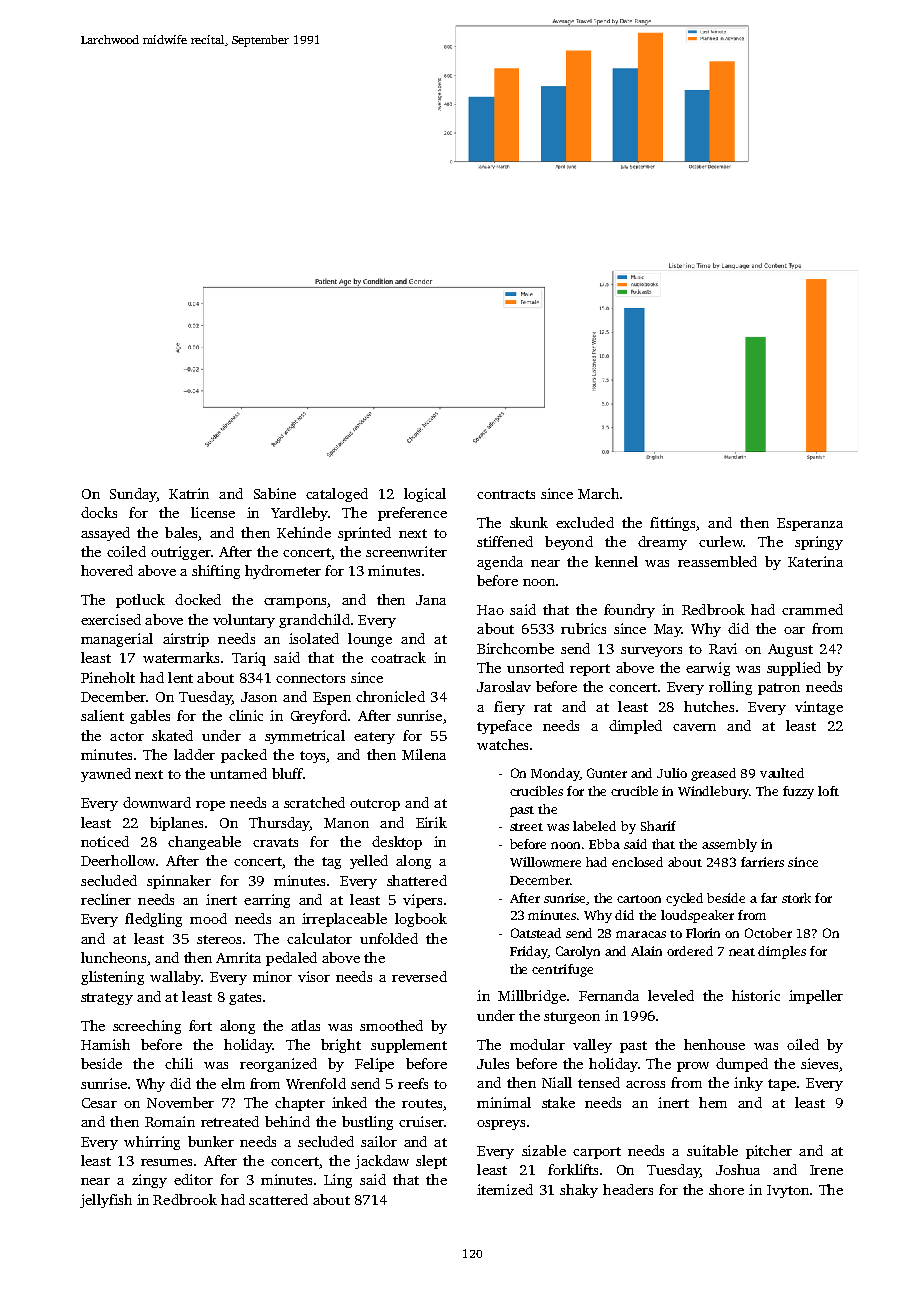 Image resolution: width=924 pixels, height=1308 pixels. I want to click on dimples, so click(782, 952).
